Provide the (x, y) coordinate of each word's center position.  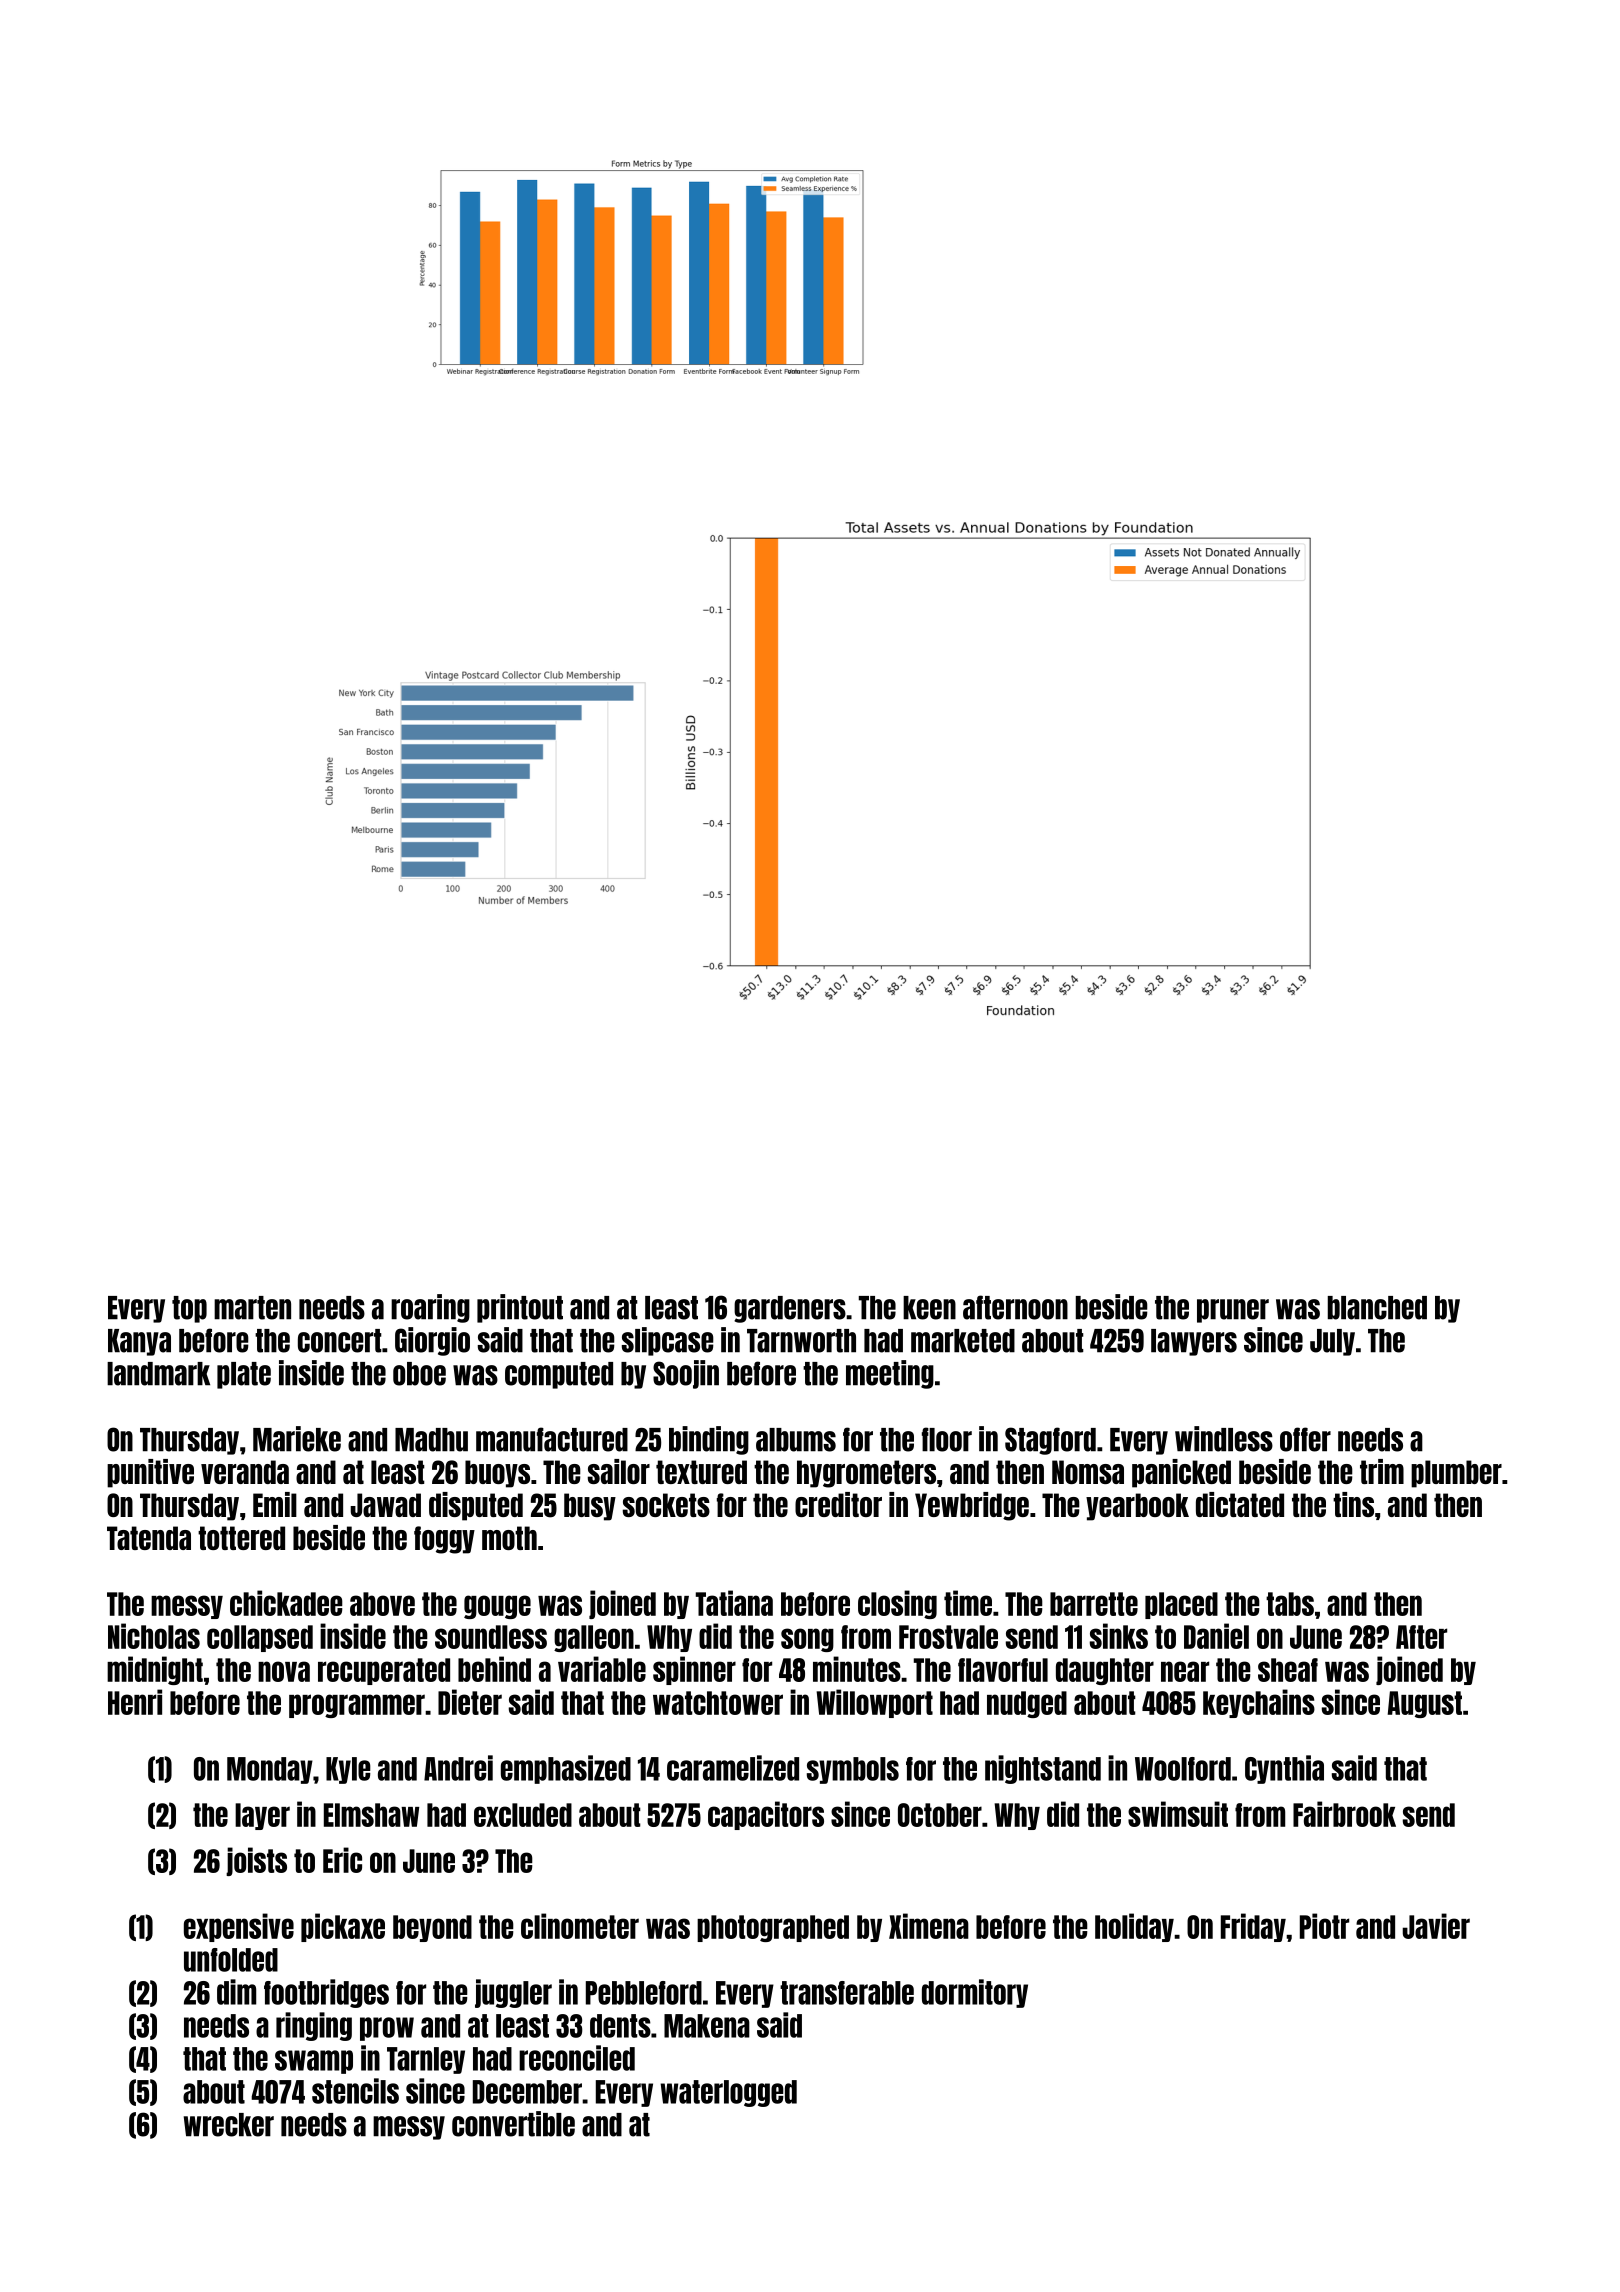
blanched (1377, 1308)
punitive (150, 1473)
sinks (1119, 1636)
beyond (432, 1928)
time (968, 1603)
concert (340, 1341)
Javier (1436, 1926)
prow (387, 2029)
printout (520, 1308)
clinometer (580, 1926)
